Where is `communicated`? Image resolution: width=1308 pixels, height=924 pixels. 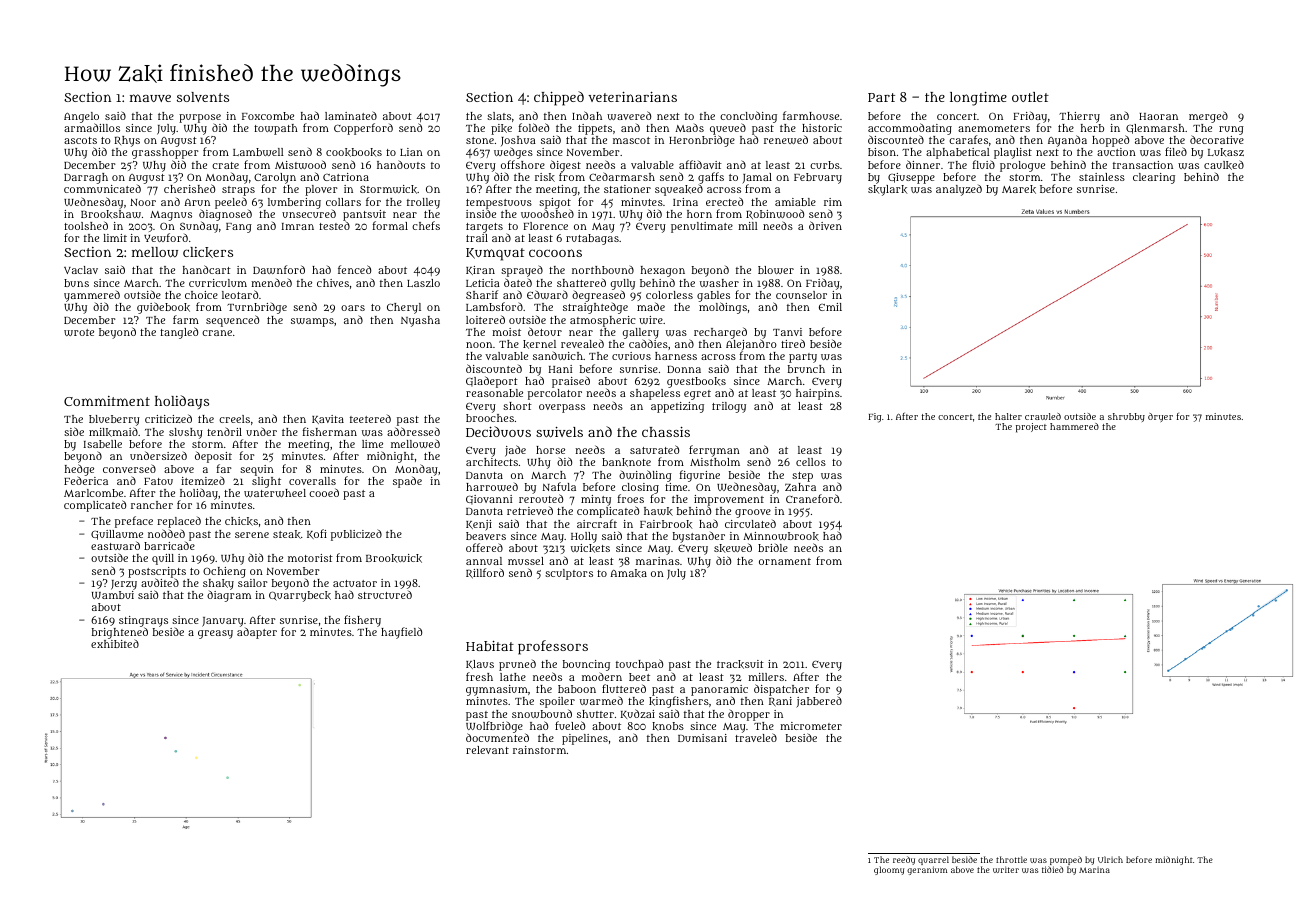 communicated is located at coordinates (102, 189).
